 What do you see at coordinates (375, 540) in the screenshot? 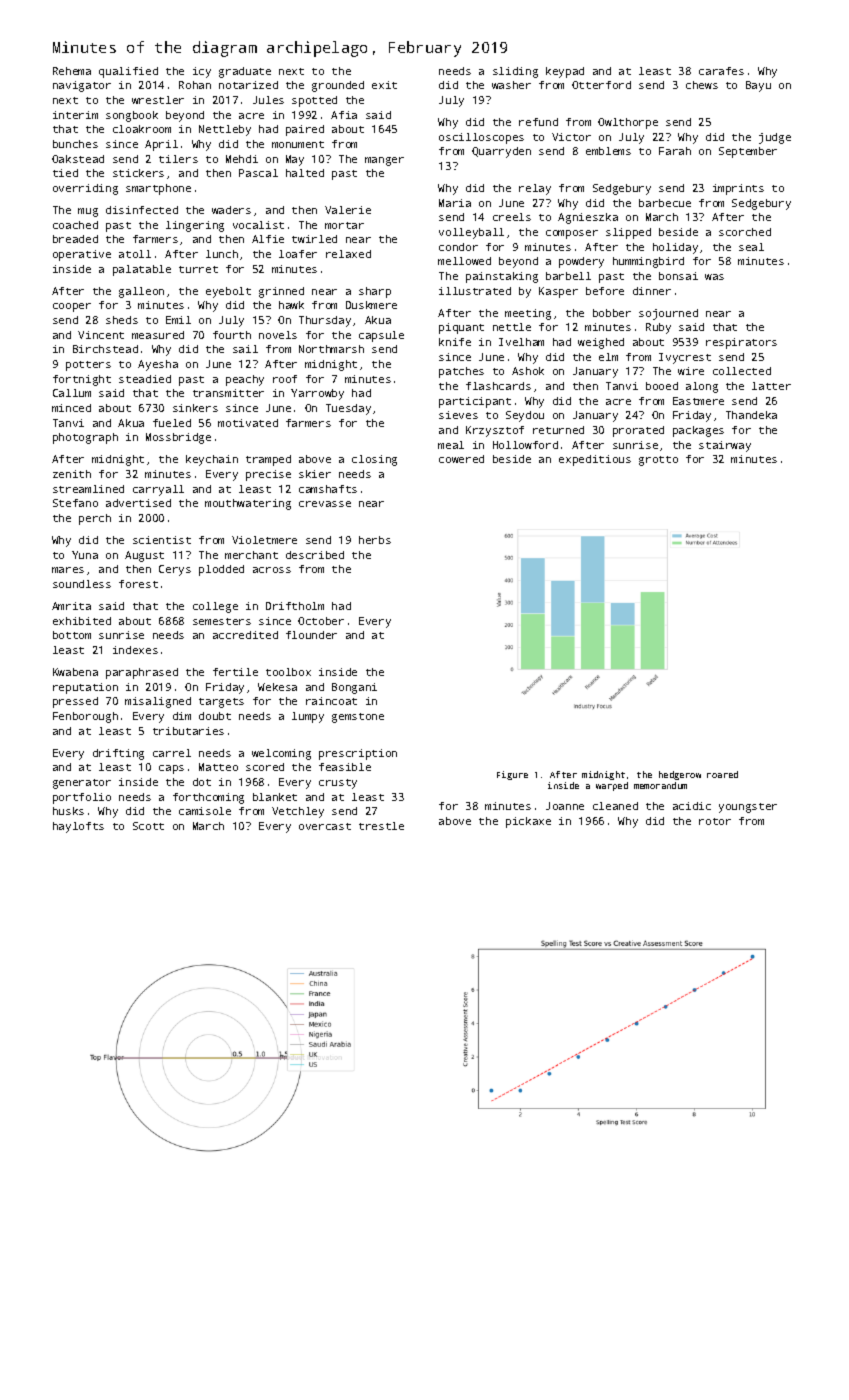
I see `herbs` at bounding box center [375, 540].
